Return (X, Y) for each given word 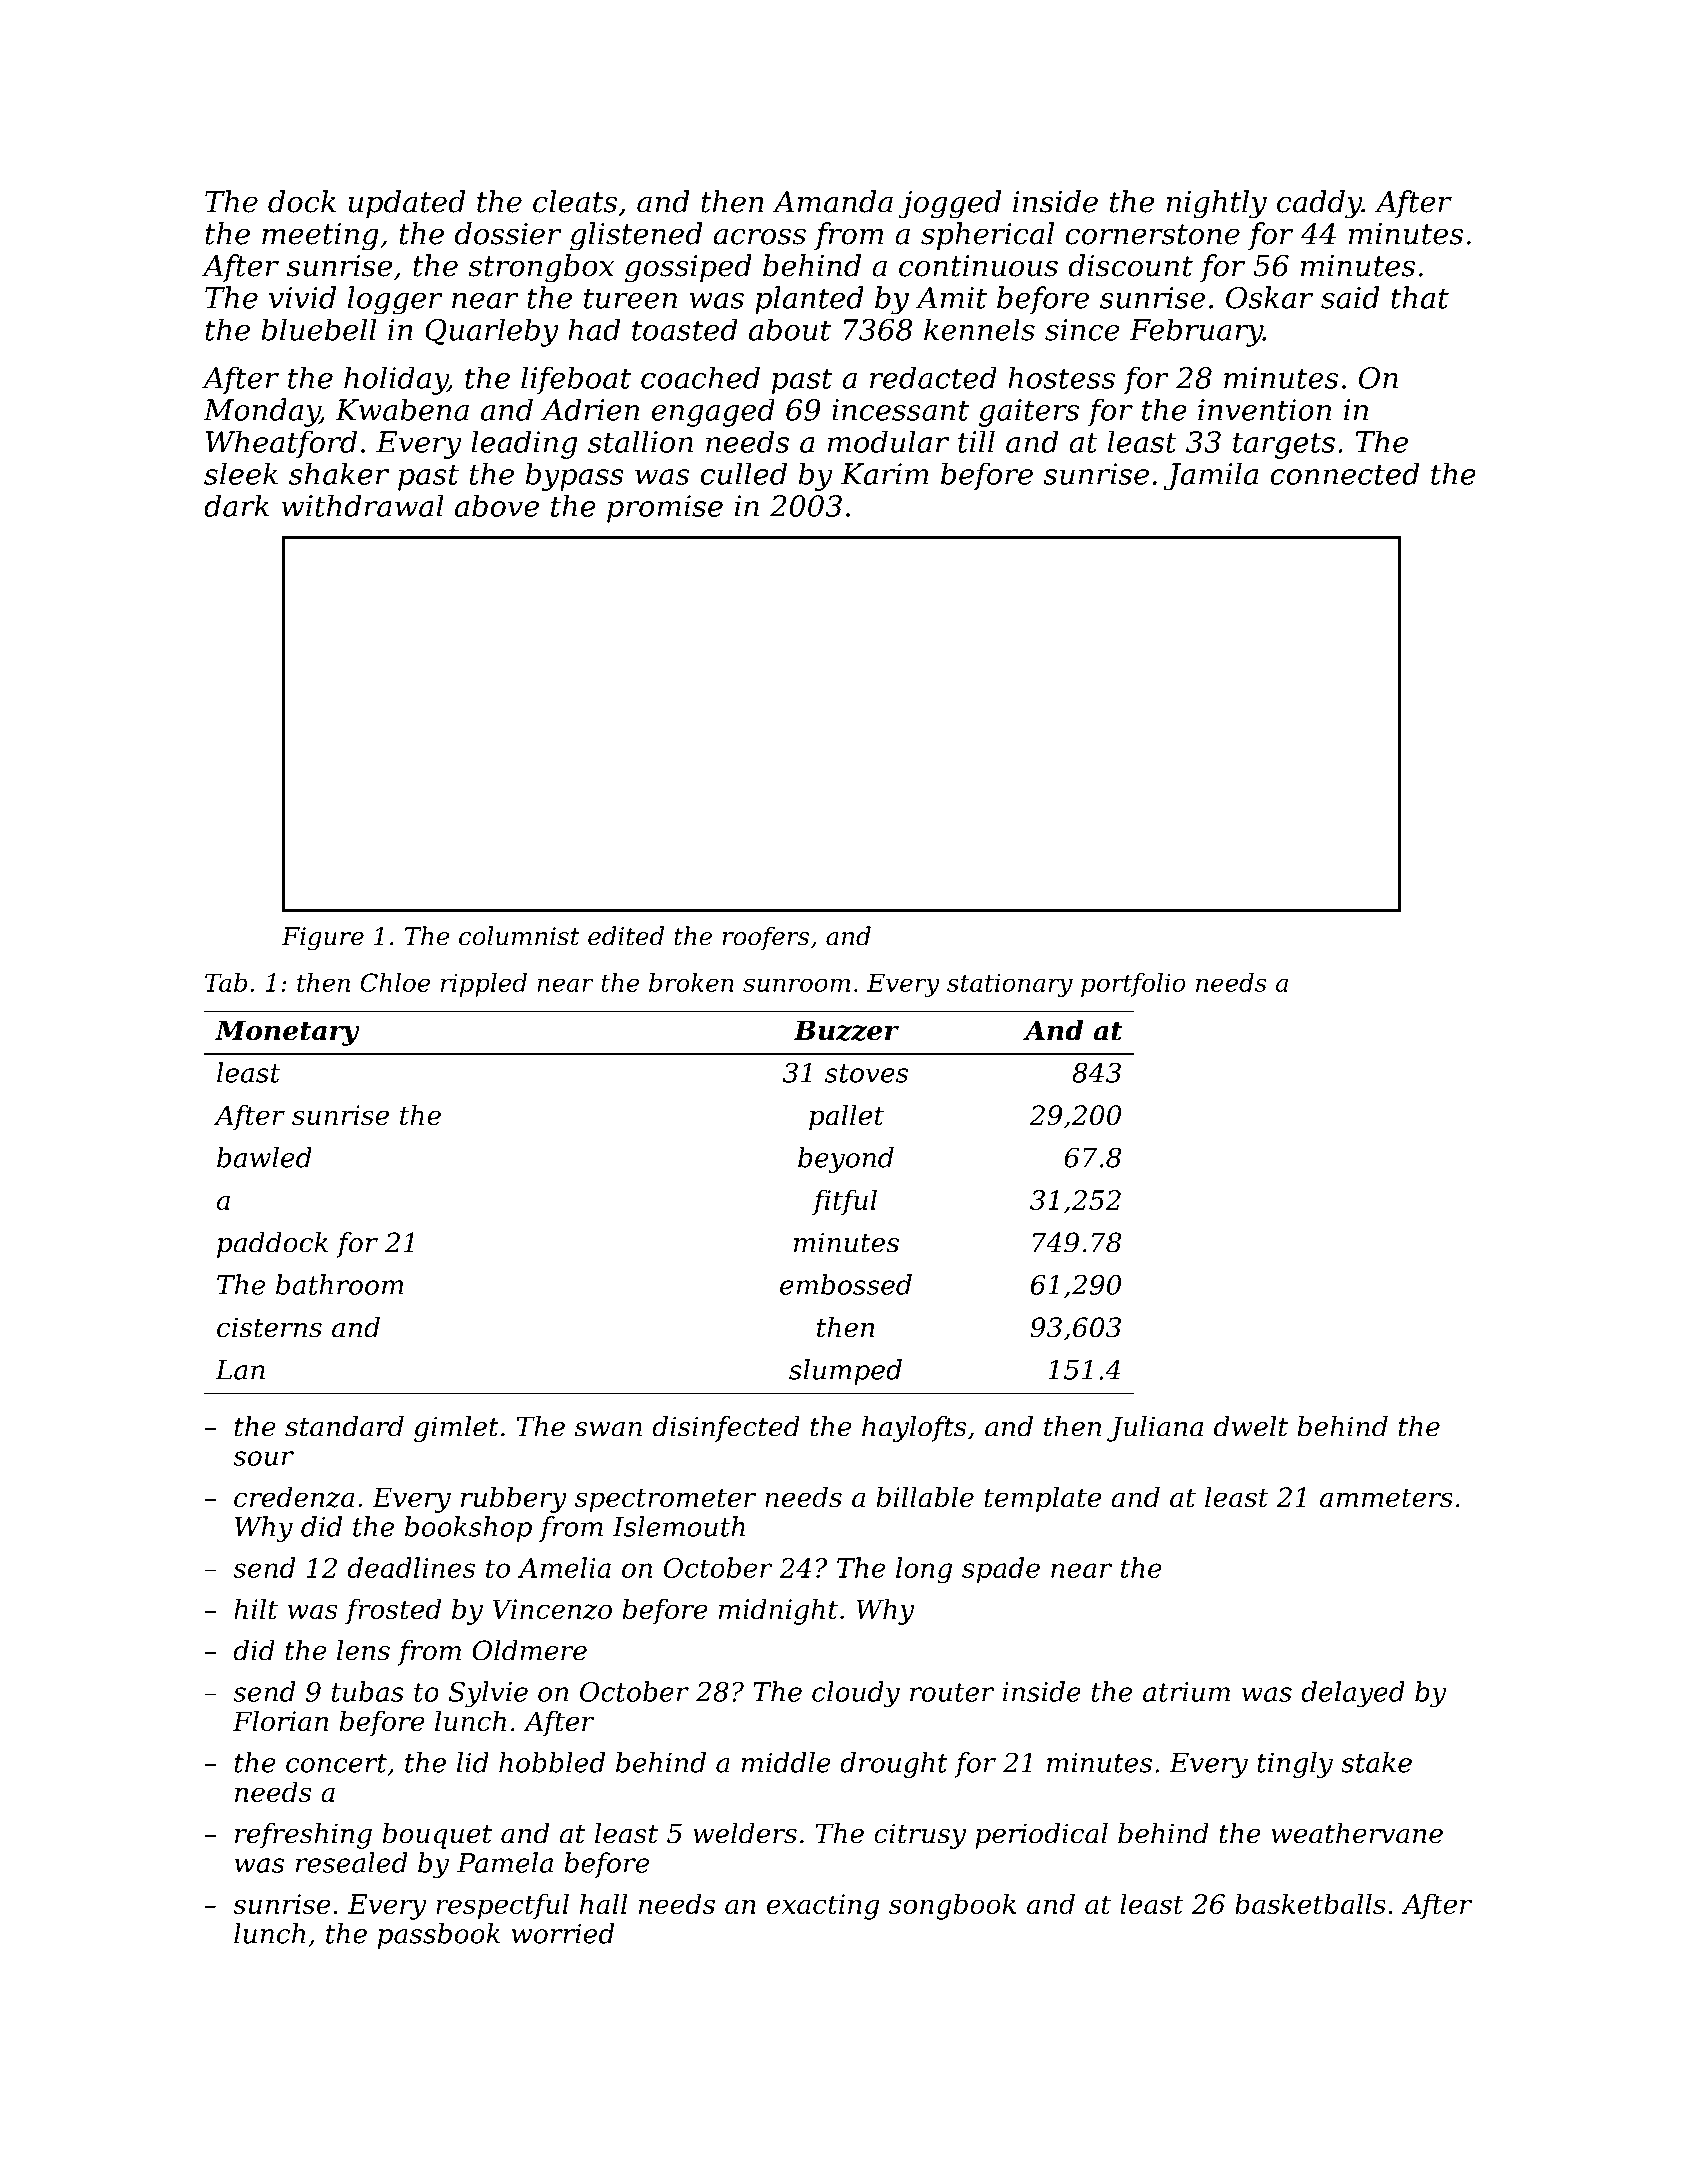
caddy (1319, 204)
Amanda (832, 201)
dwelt (1251, 1426)
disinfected (726, 1429)
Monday (261, 412)
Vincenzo (552, 1609)
